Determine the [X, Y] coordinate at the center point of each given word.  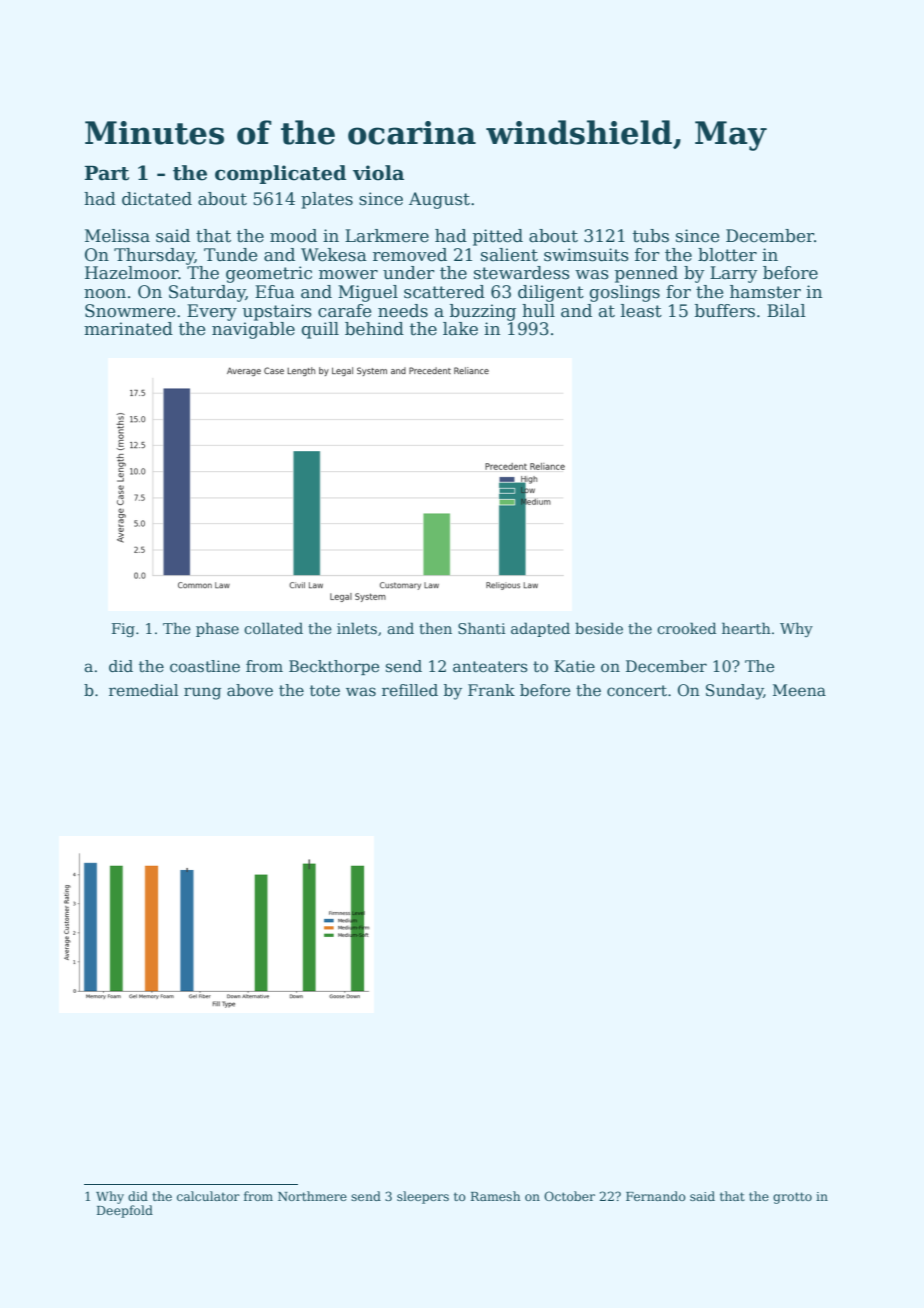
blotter [727, 255]
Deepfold [125, 1211]
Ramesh [495, 1196]
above [250, 690]
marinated [128, 329]
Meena [799, 690]
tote [325, 691]
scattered [444, 292]
